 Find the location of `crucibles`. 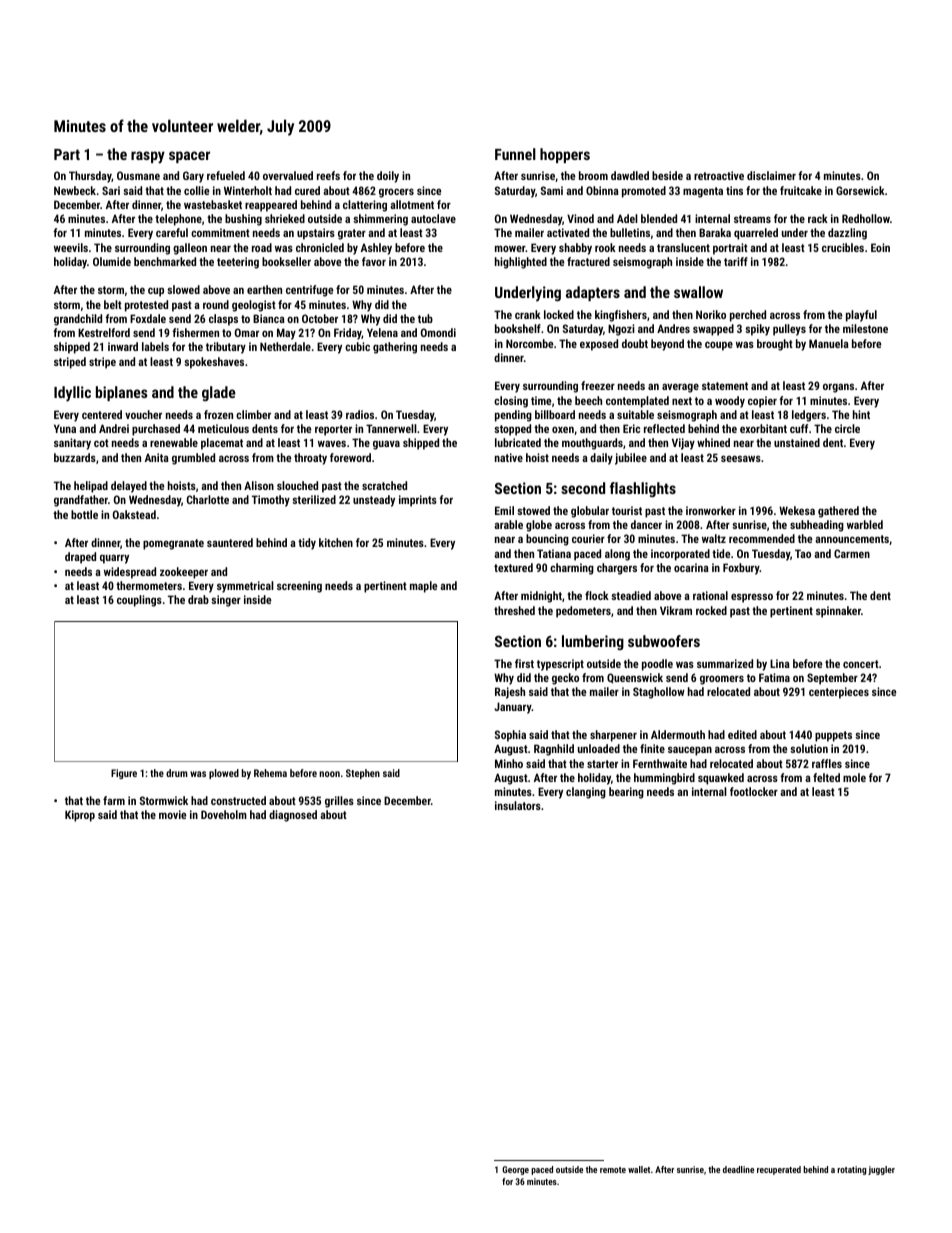

crucibles is located at coordinates (843, 247).
